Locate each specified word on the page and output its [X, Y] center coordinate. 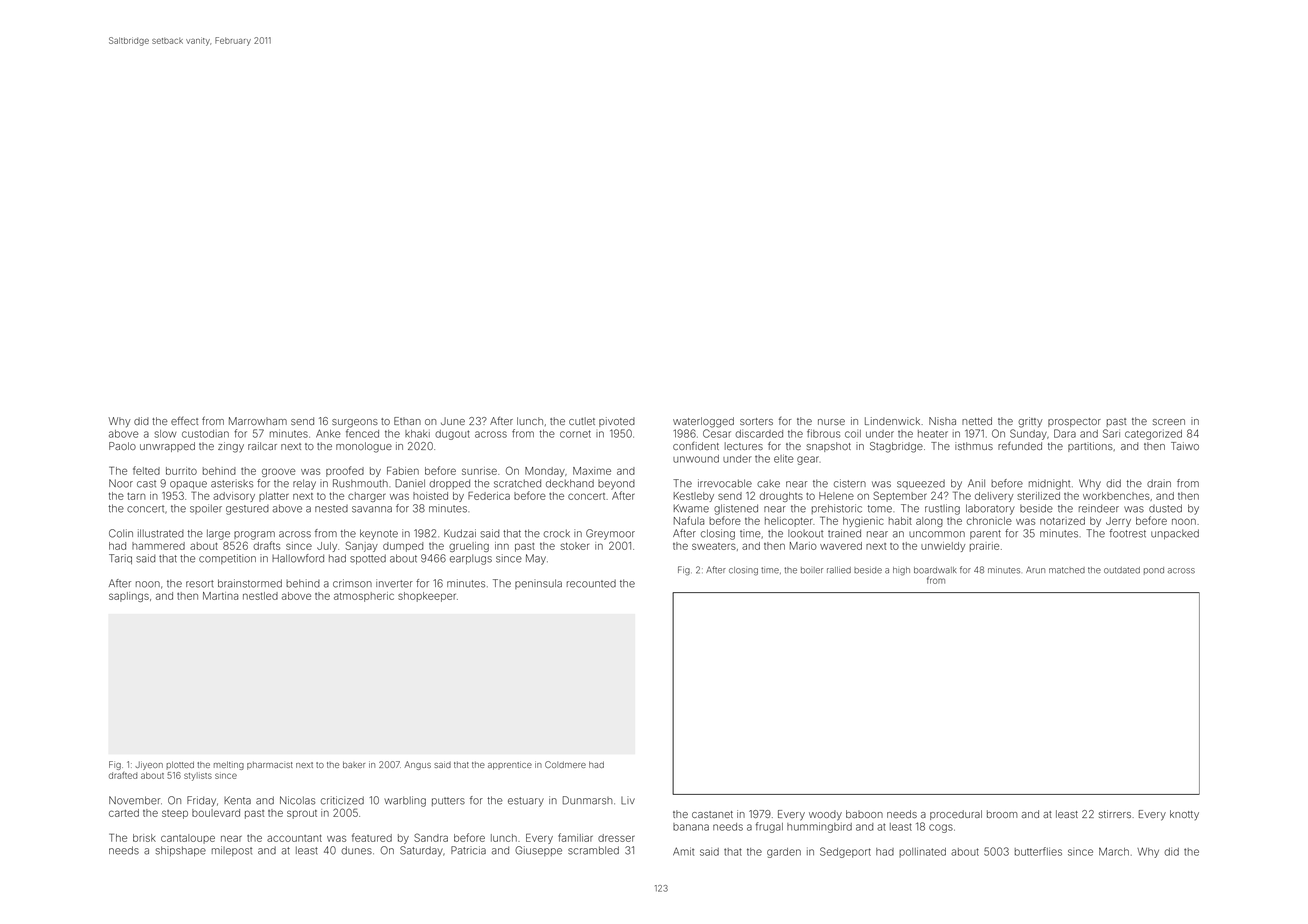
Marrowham [258, 421]
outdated [1122, 570]
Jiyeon [149, 765]
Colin [121, 533]
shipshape [181, 851]
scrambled [593, 850]
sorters [756, 421]
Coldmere [565, 764]
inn [502, 546]
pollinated [922, 852]
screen [1169, 422]
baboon [864, 814]
